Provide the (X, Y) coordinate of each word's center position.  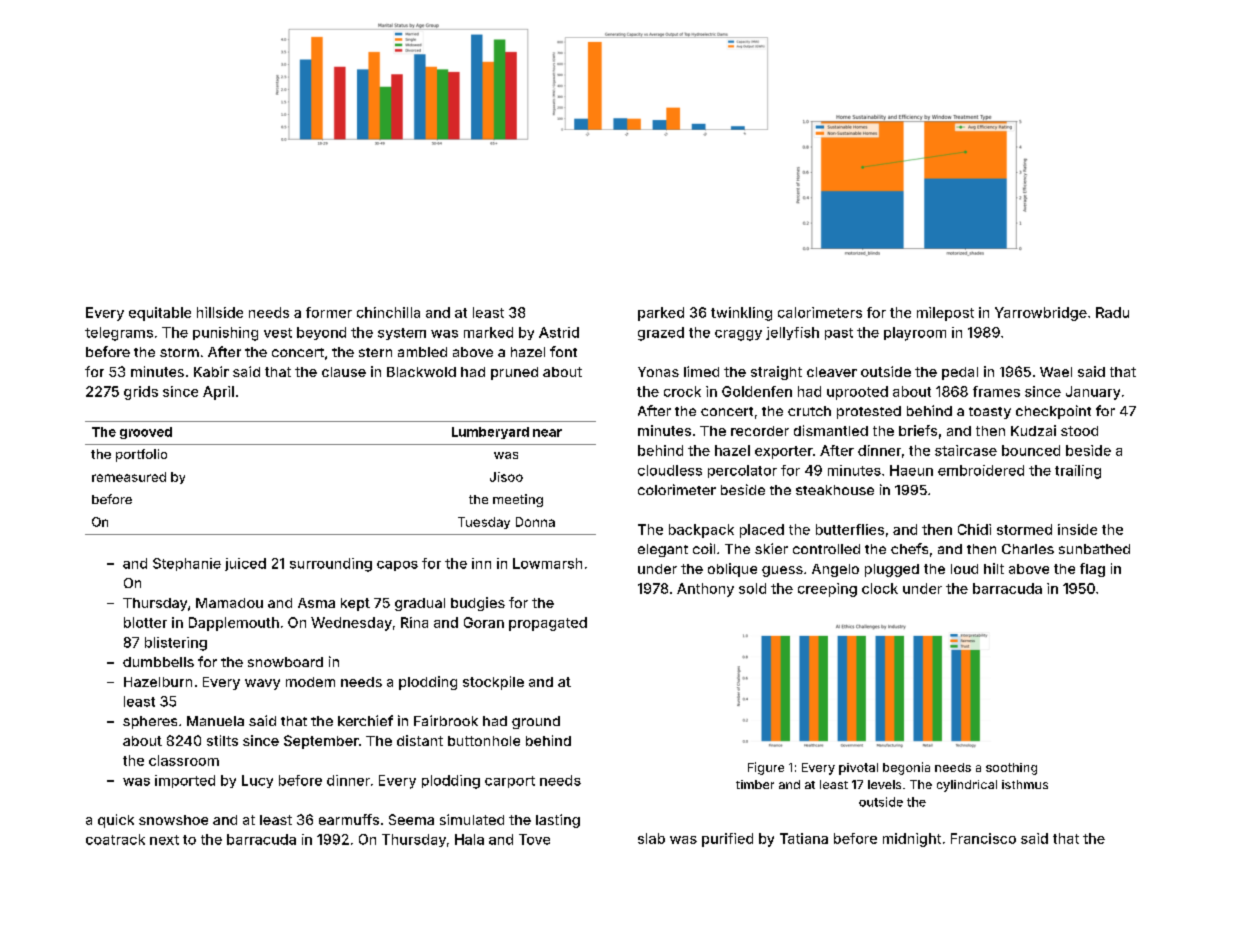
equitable (160, 314)
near (547, 433)
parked (661, 314)
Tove (534, 839)
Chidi (974, 529)
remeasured (129, 477)
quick (116, 821)
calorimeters (820, 312)
